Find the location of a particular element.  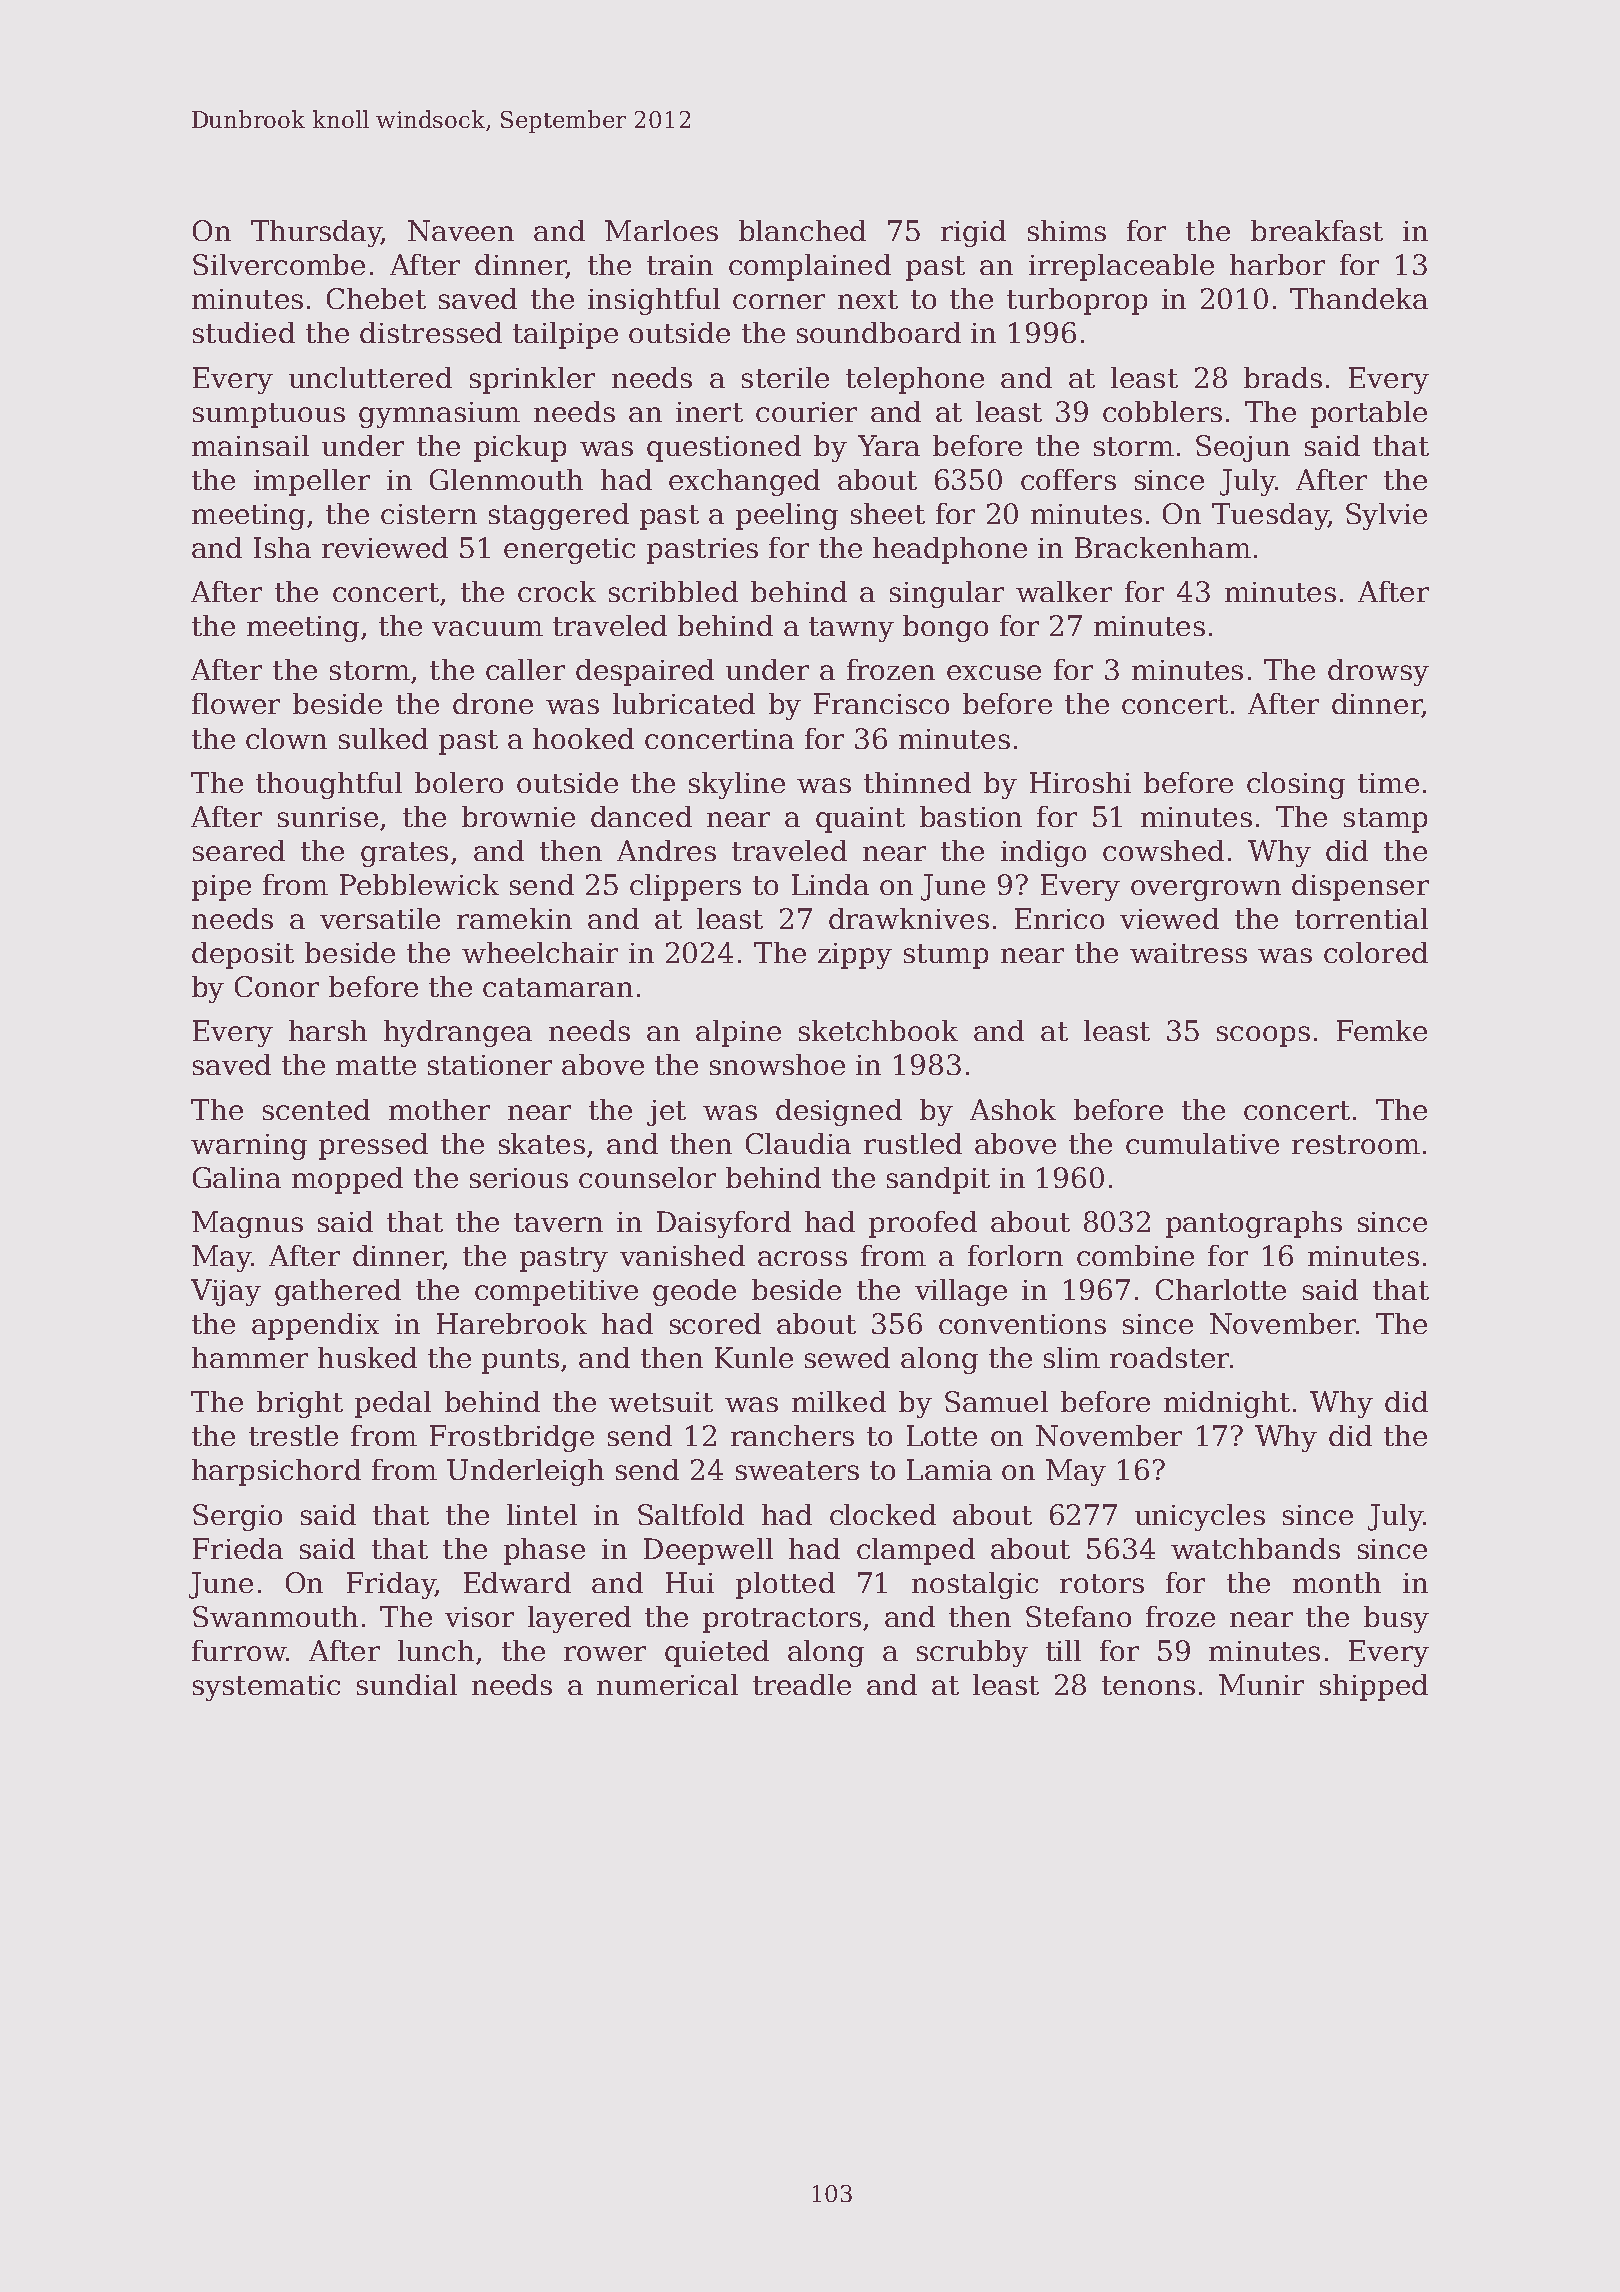

walker is located at coordinates (1064, 591).
